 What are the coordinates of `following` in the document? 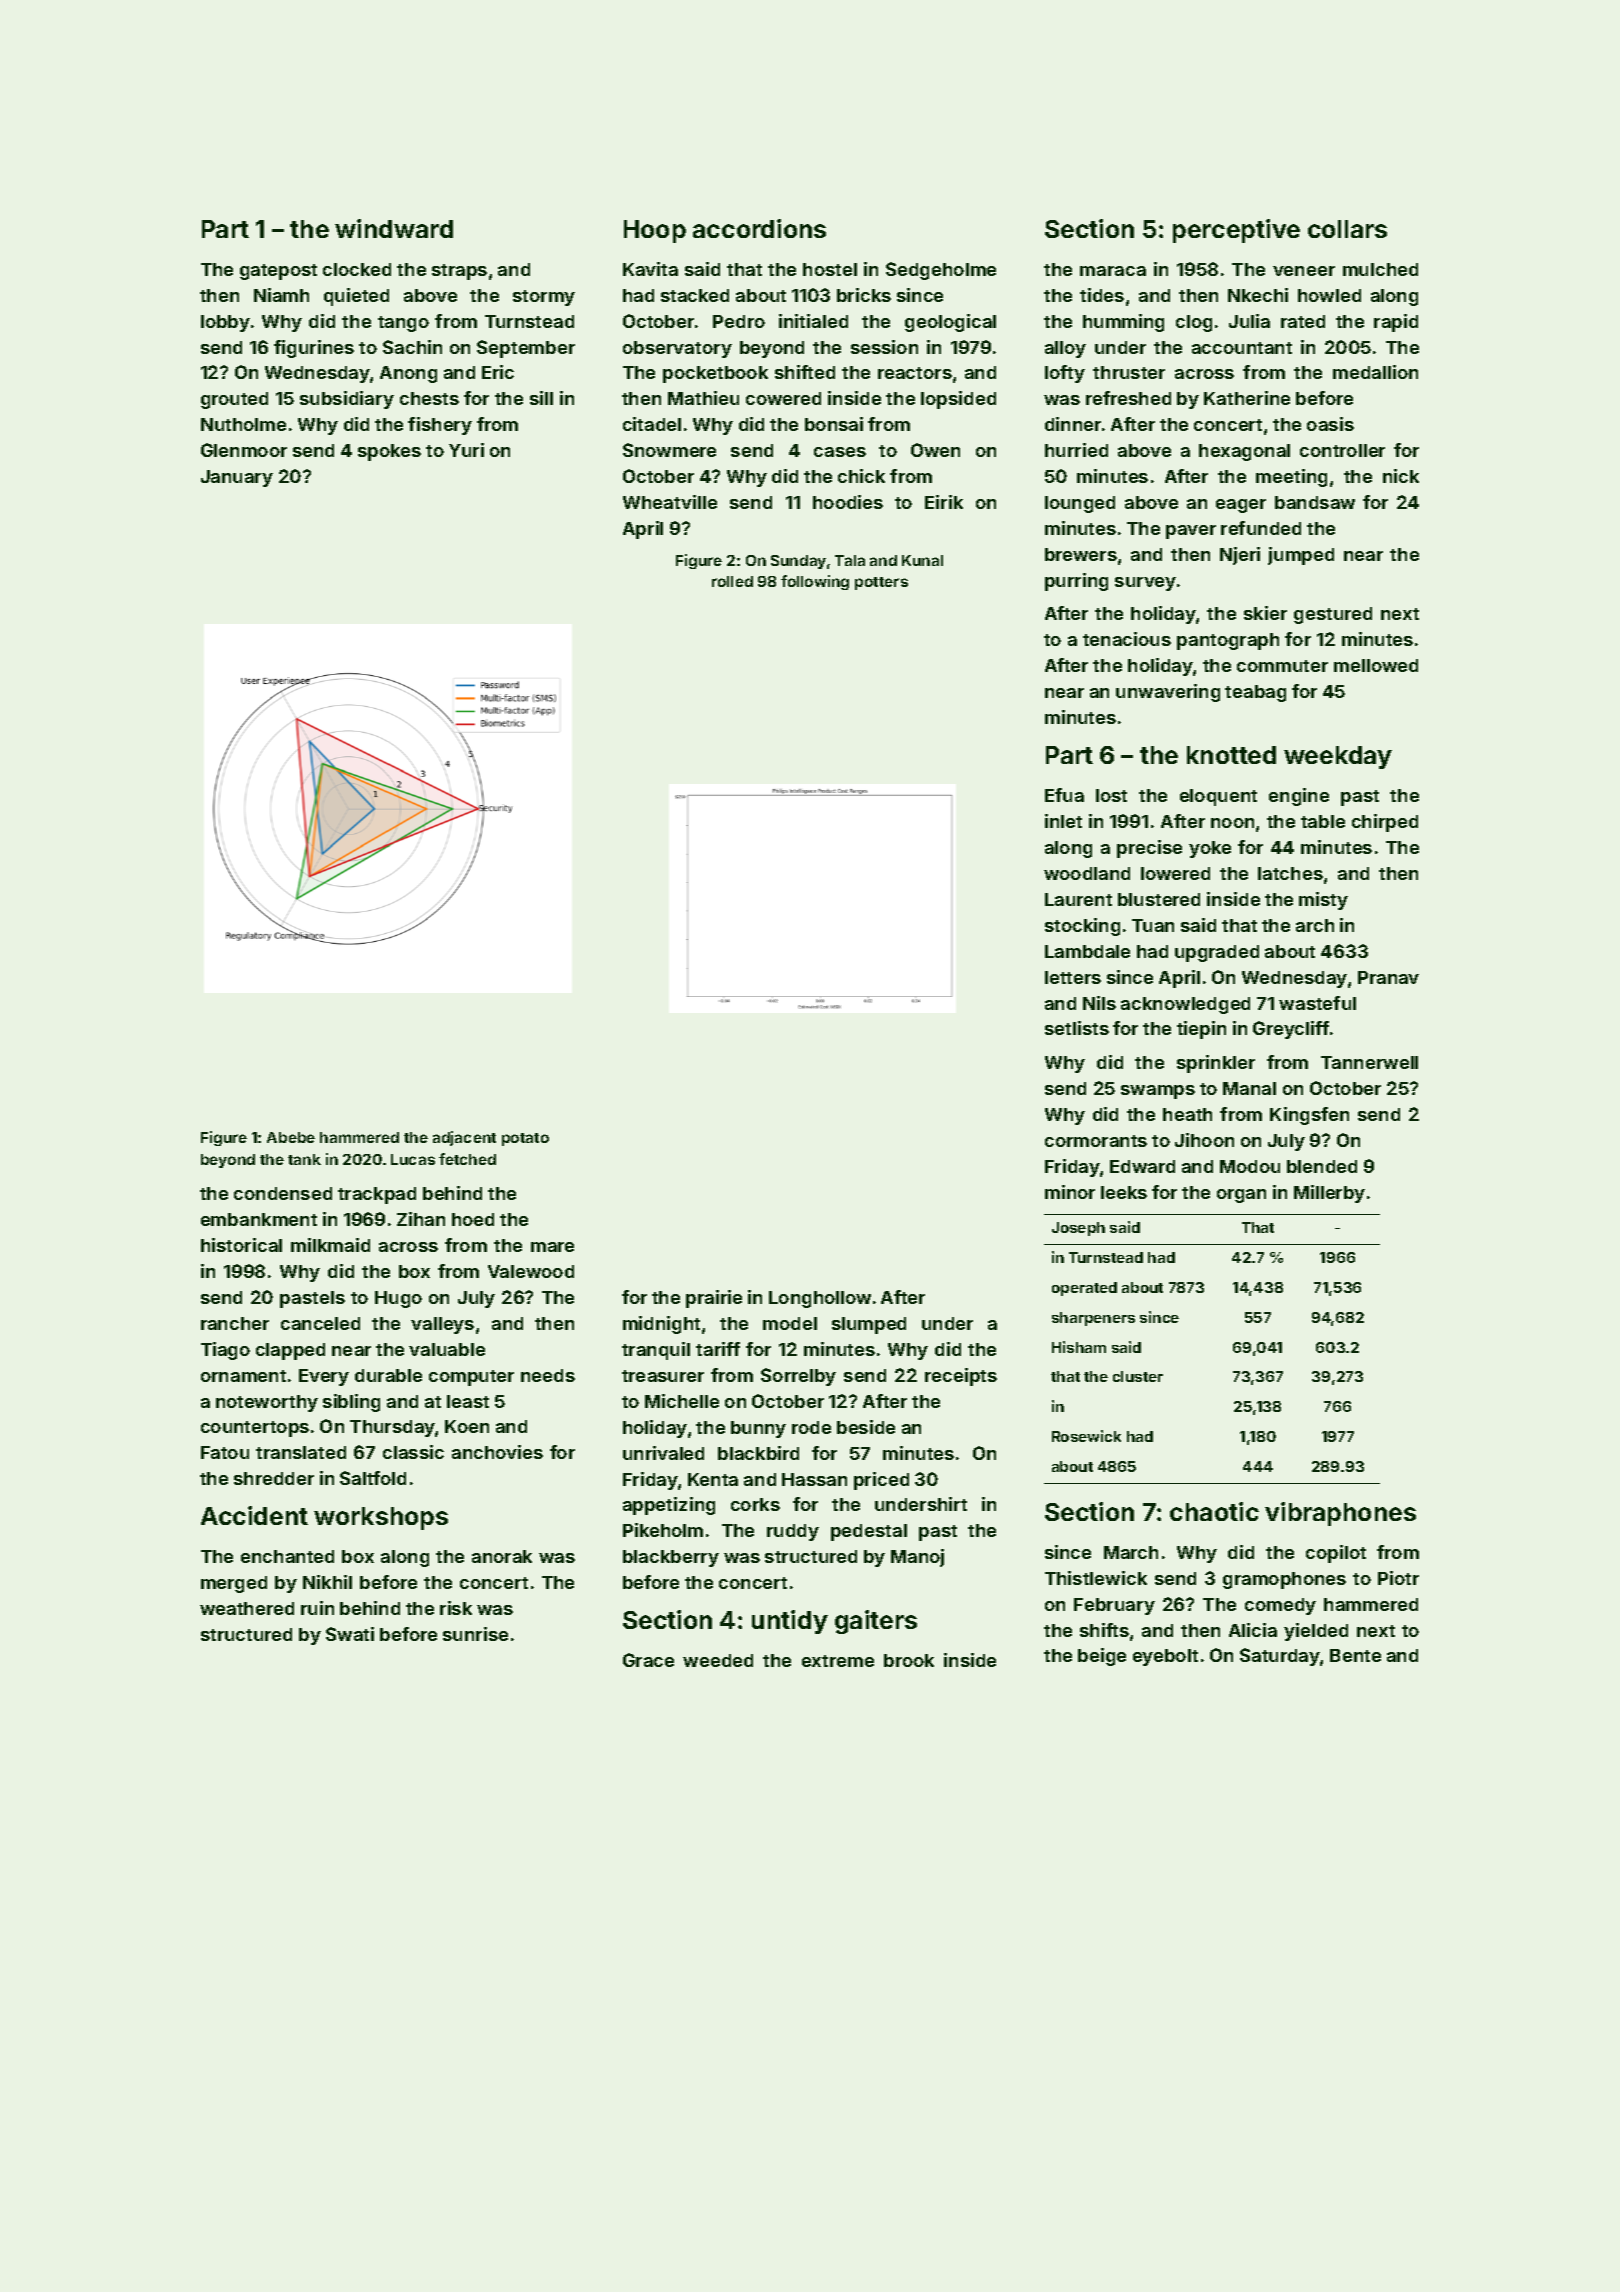 It's located at (815, 582).
